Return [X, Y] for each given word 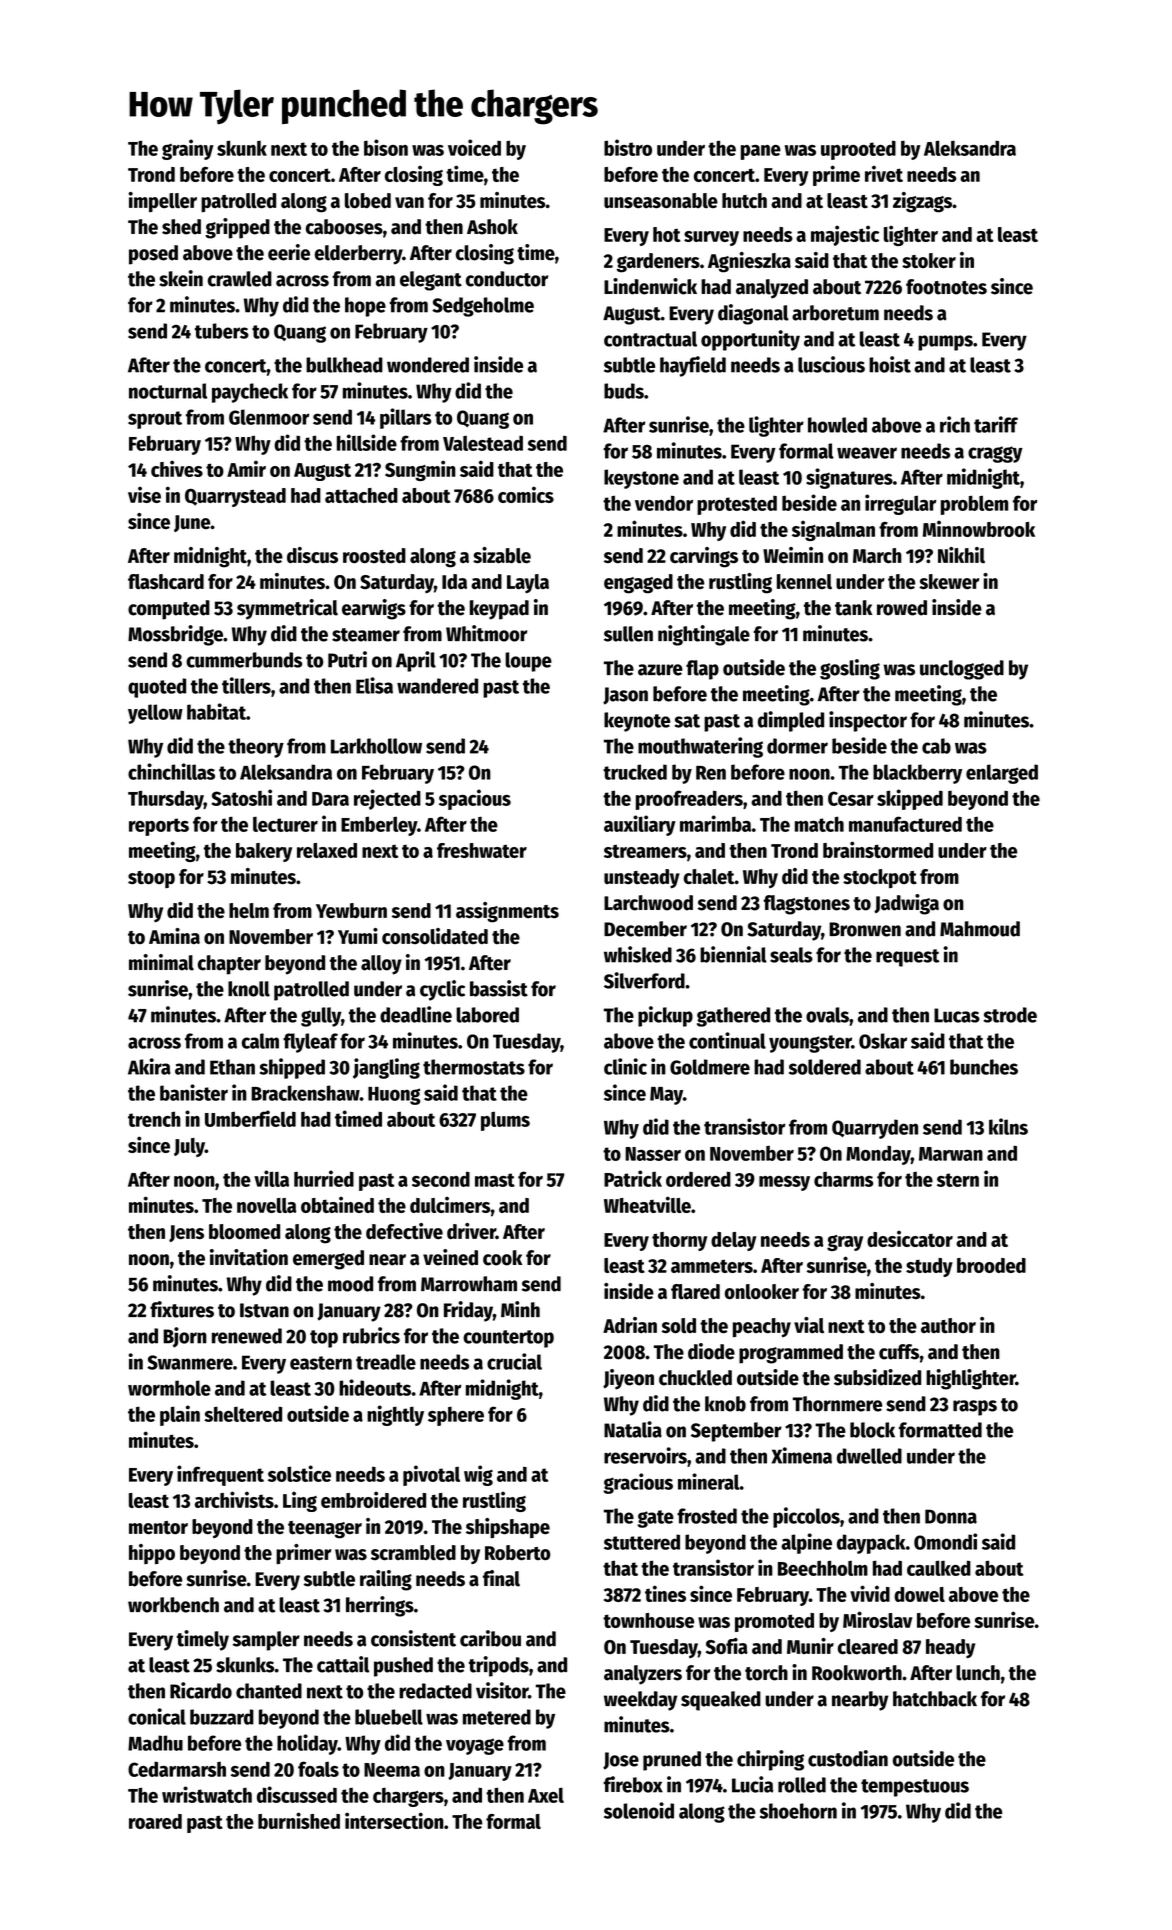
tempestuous [915, 1788]
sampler [266, 1641]
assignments [507, 912]
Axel [546, 1795]
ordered [698, 1179]
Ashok [492, 227]
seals [791, 955]
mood [350, 1284]
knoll [249, 989]
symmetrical [287, 609]
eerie [289, 252]
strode [1010, 1015]
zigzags [922, 202]
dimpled [791, 721]
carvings [704, 557]
